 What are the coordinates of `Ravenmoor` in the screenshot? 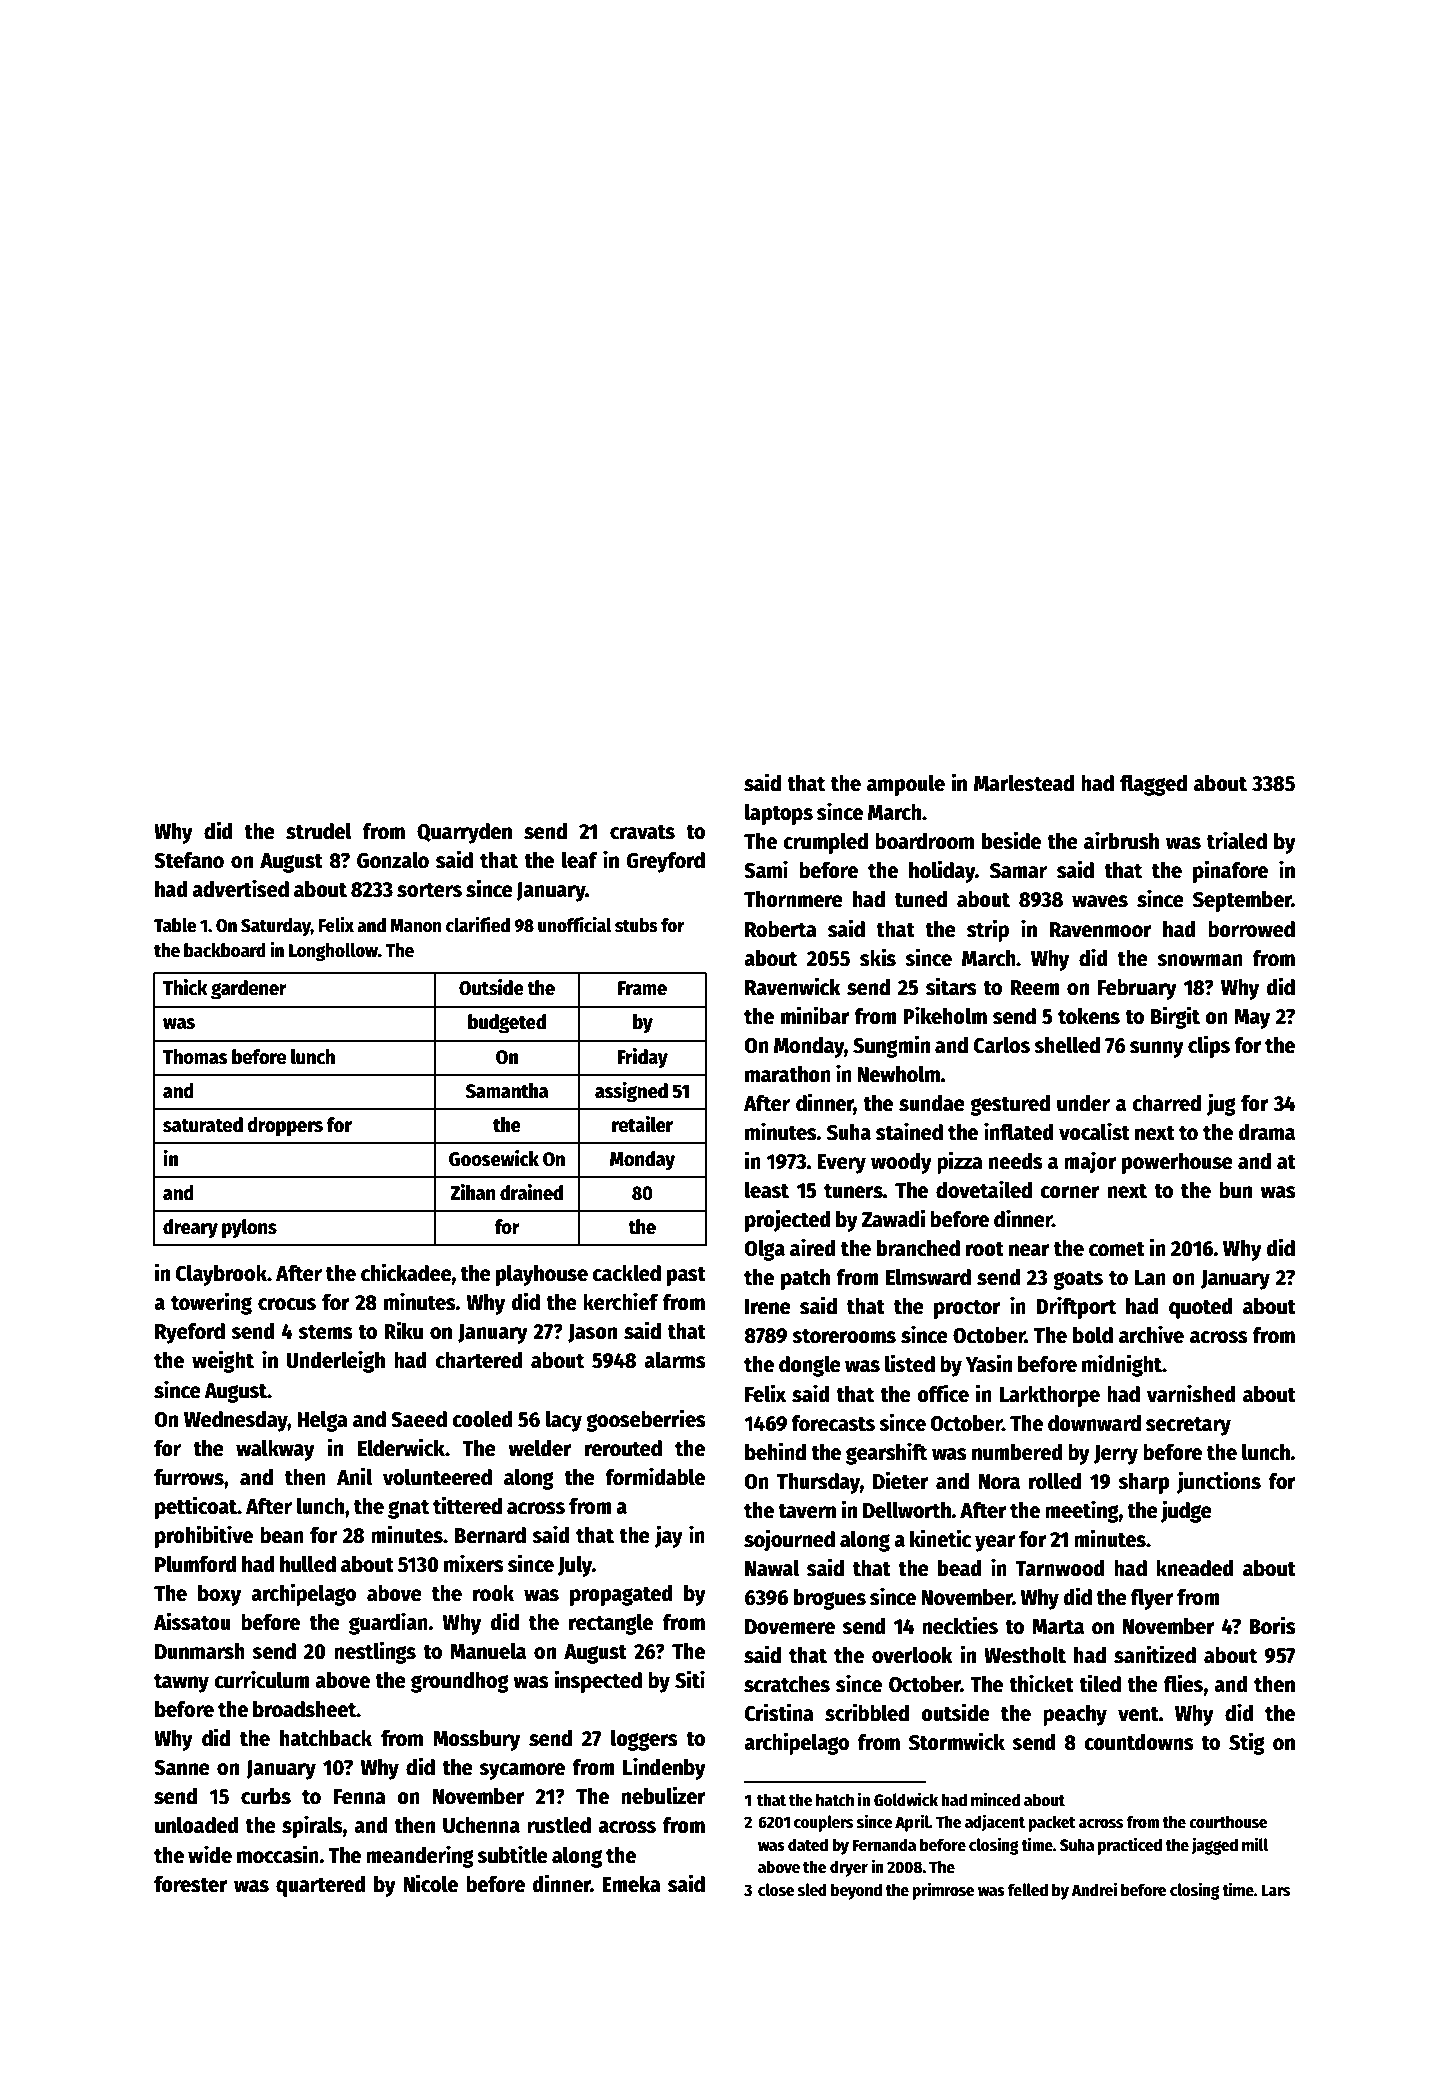 It's located at (1100, 930).
